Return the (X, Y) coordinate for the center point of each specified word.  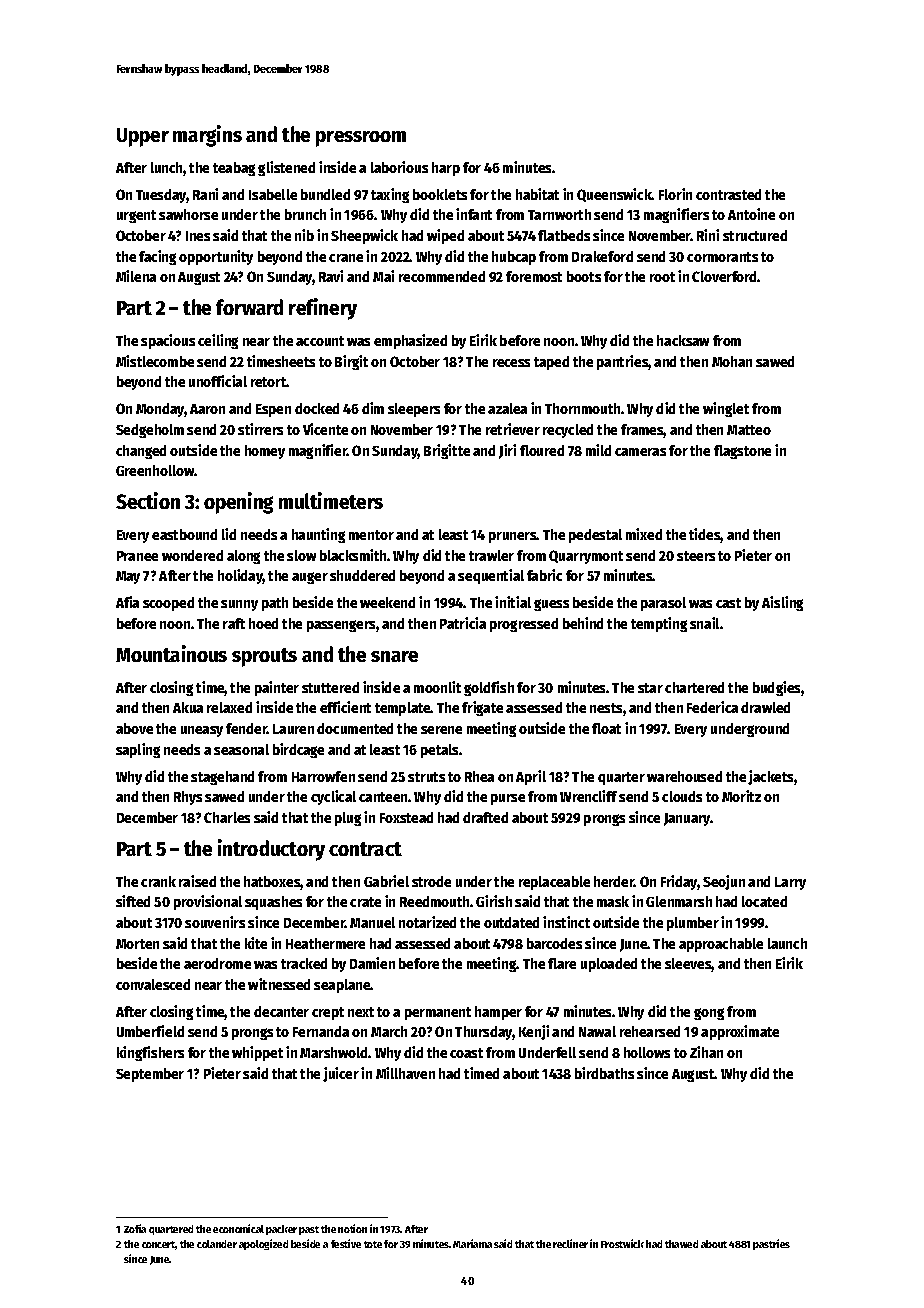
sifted (133, 901)
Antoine (751, 214)
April (531, 777)
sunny (239, 605)
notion (352, 1228)
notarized (427, 922)
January (687, 819)
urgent (136, 216)
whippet (257, 1053)
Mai (383, 276)
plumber (693, 924)
